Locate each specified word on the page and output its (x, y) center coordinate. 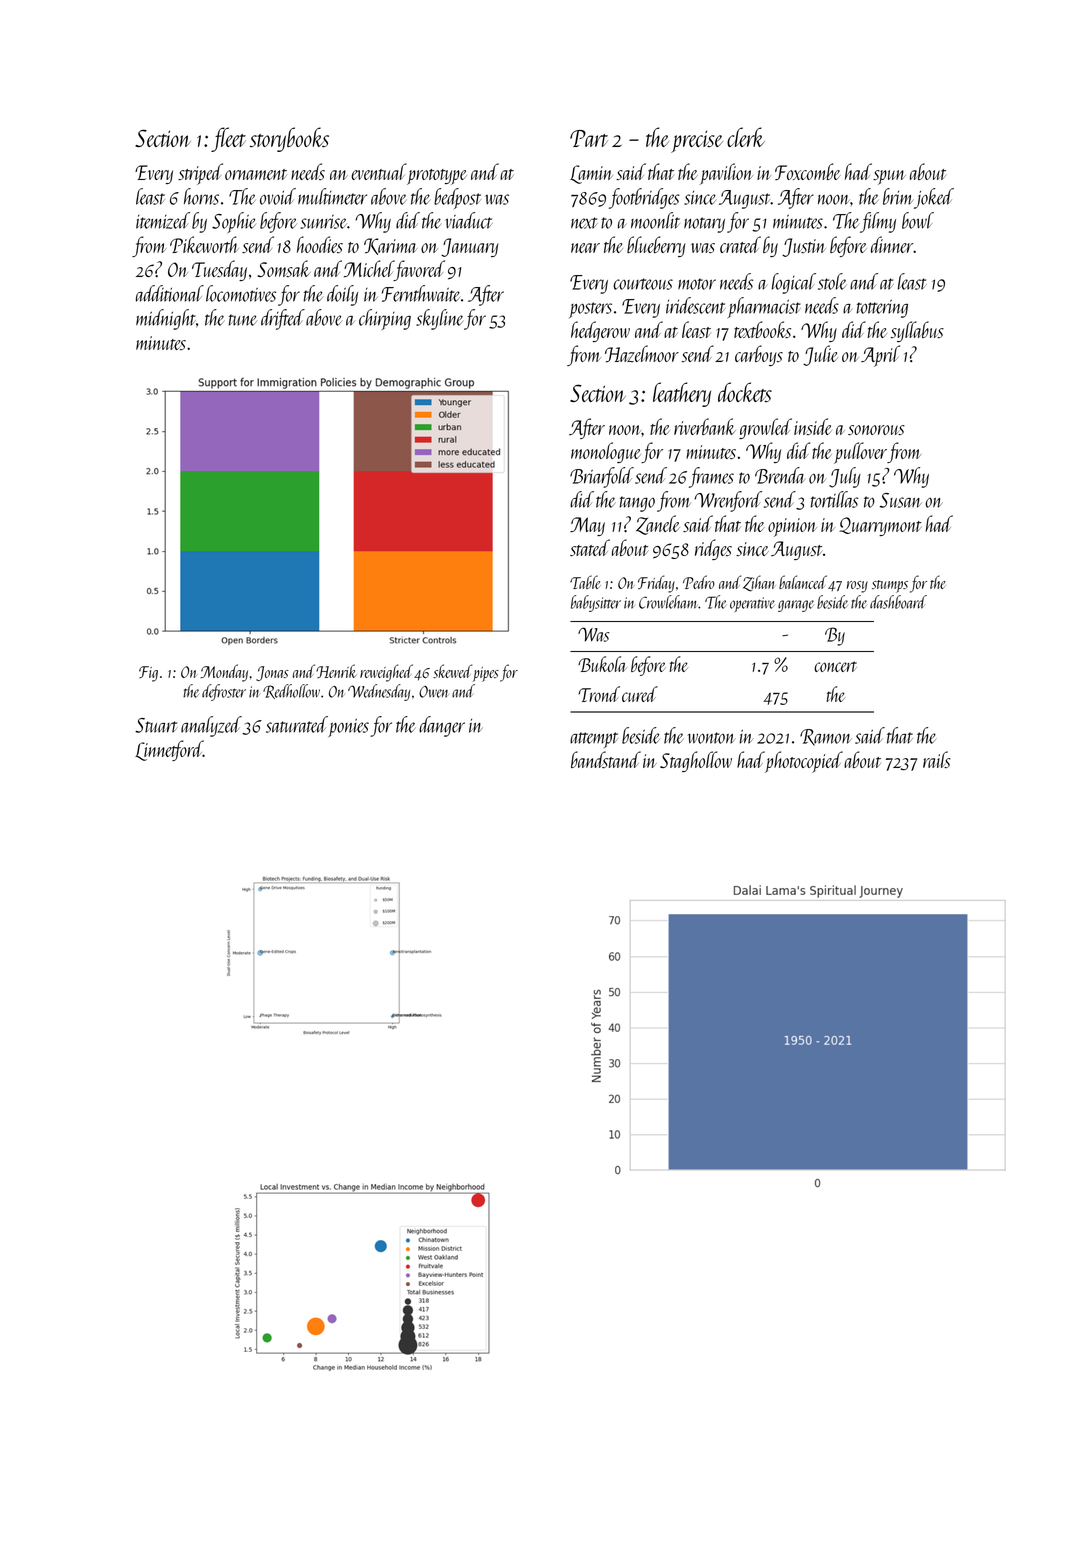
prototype (437, 177)
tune (243, 320)
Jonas (272, 673)
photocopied (804, 762)
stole (832, 281)
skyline (440, 319)
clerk (746, 137)
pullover (860, 453)
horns (201, 196)
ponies (348, 728)
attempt (594, 740)
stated (590, 547)
